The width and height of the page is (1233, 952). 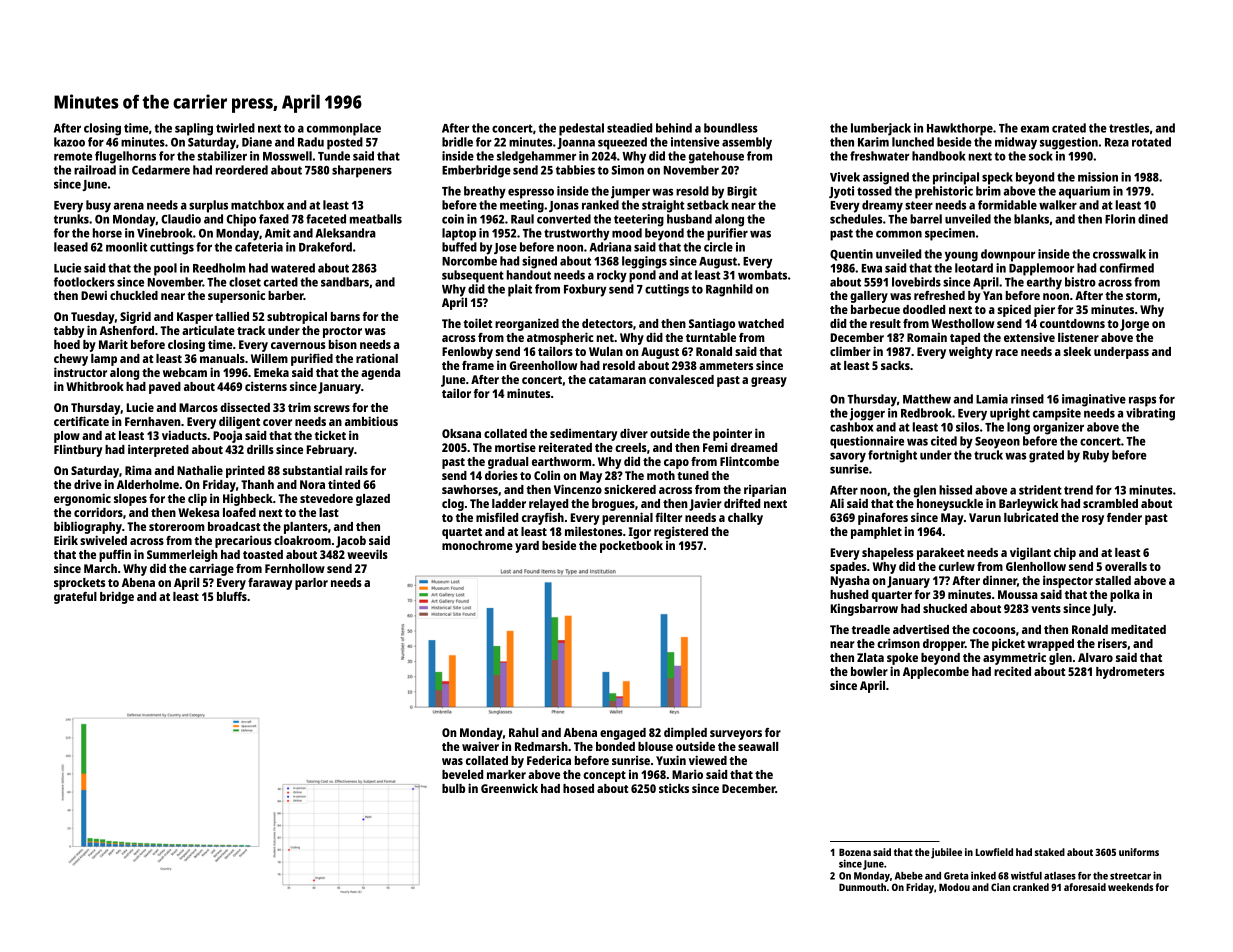 I want to click on Ruby, so click(x=1096, y=456).
